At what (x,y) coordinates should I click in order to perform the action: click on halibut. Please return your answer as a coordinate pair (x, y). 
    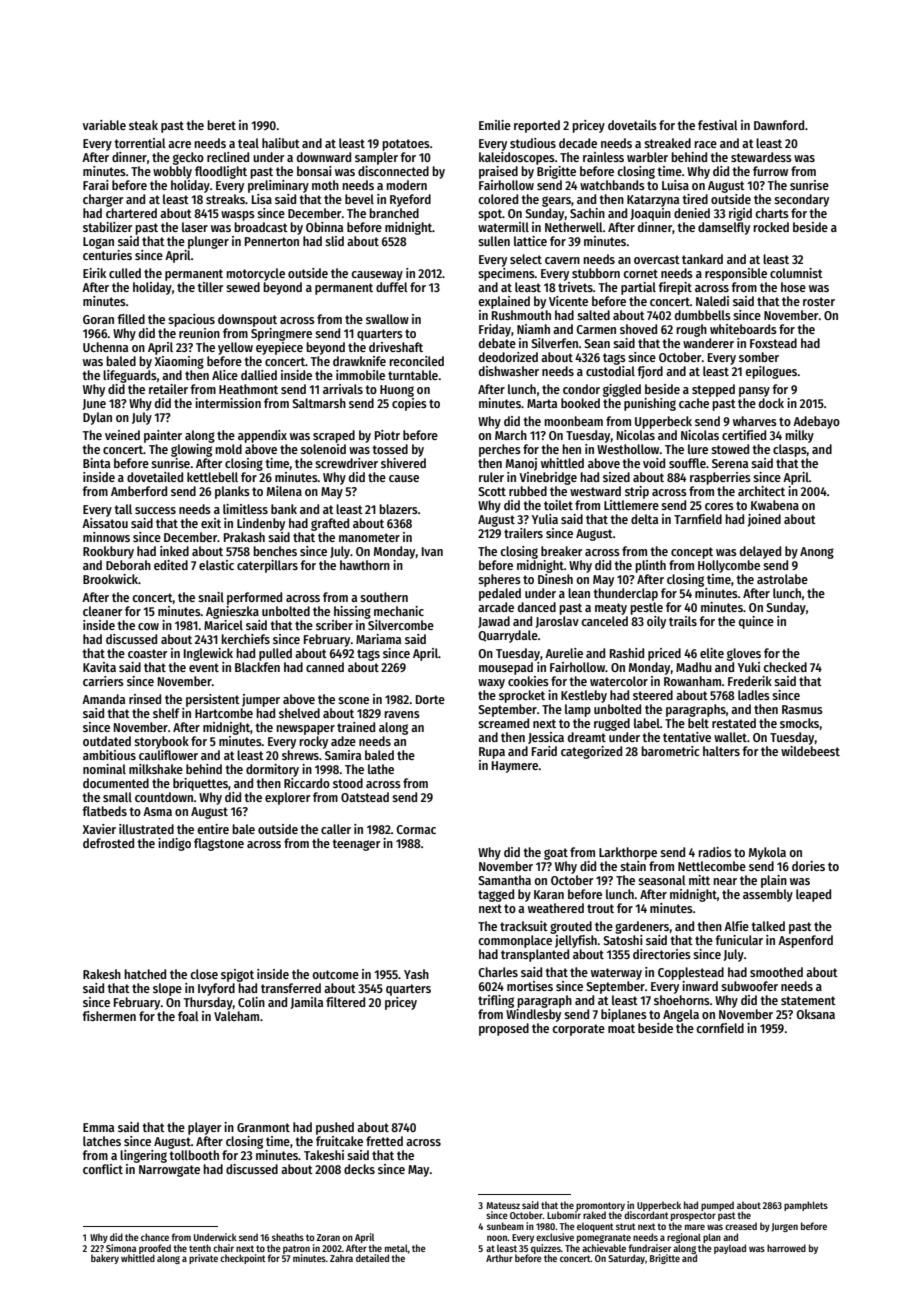
    Looking at the image, I should click on (281, 143).
